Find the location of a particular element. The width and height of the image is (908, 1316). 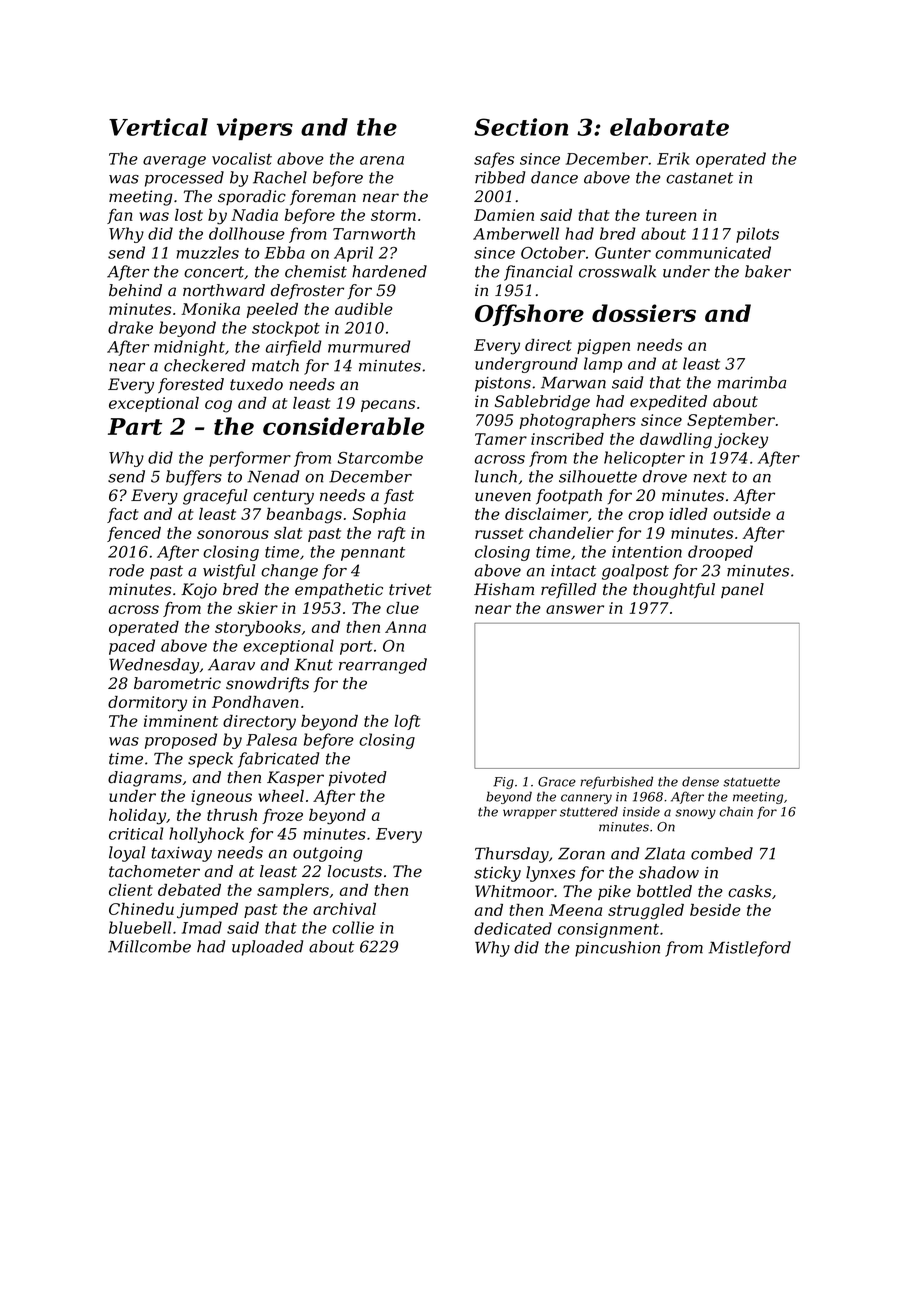

hollyhock is located at coordinates (206, 835).
